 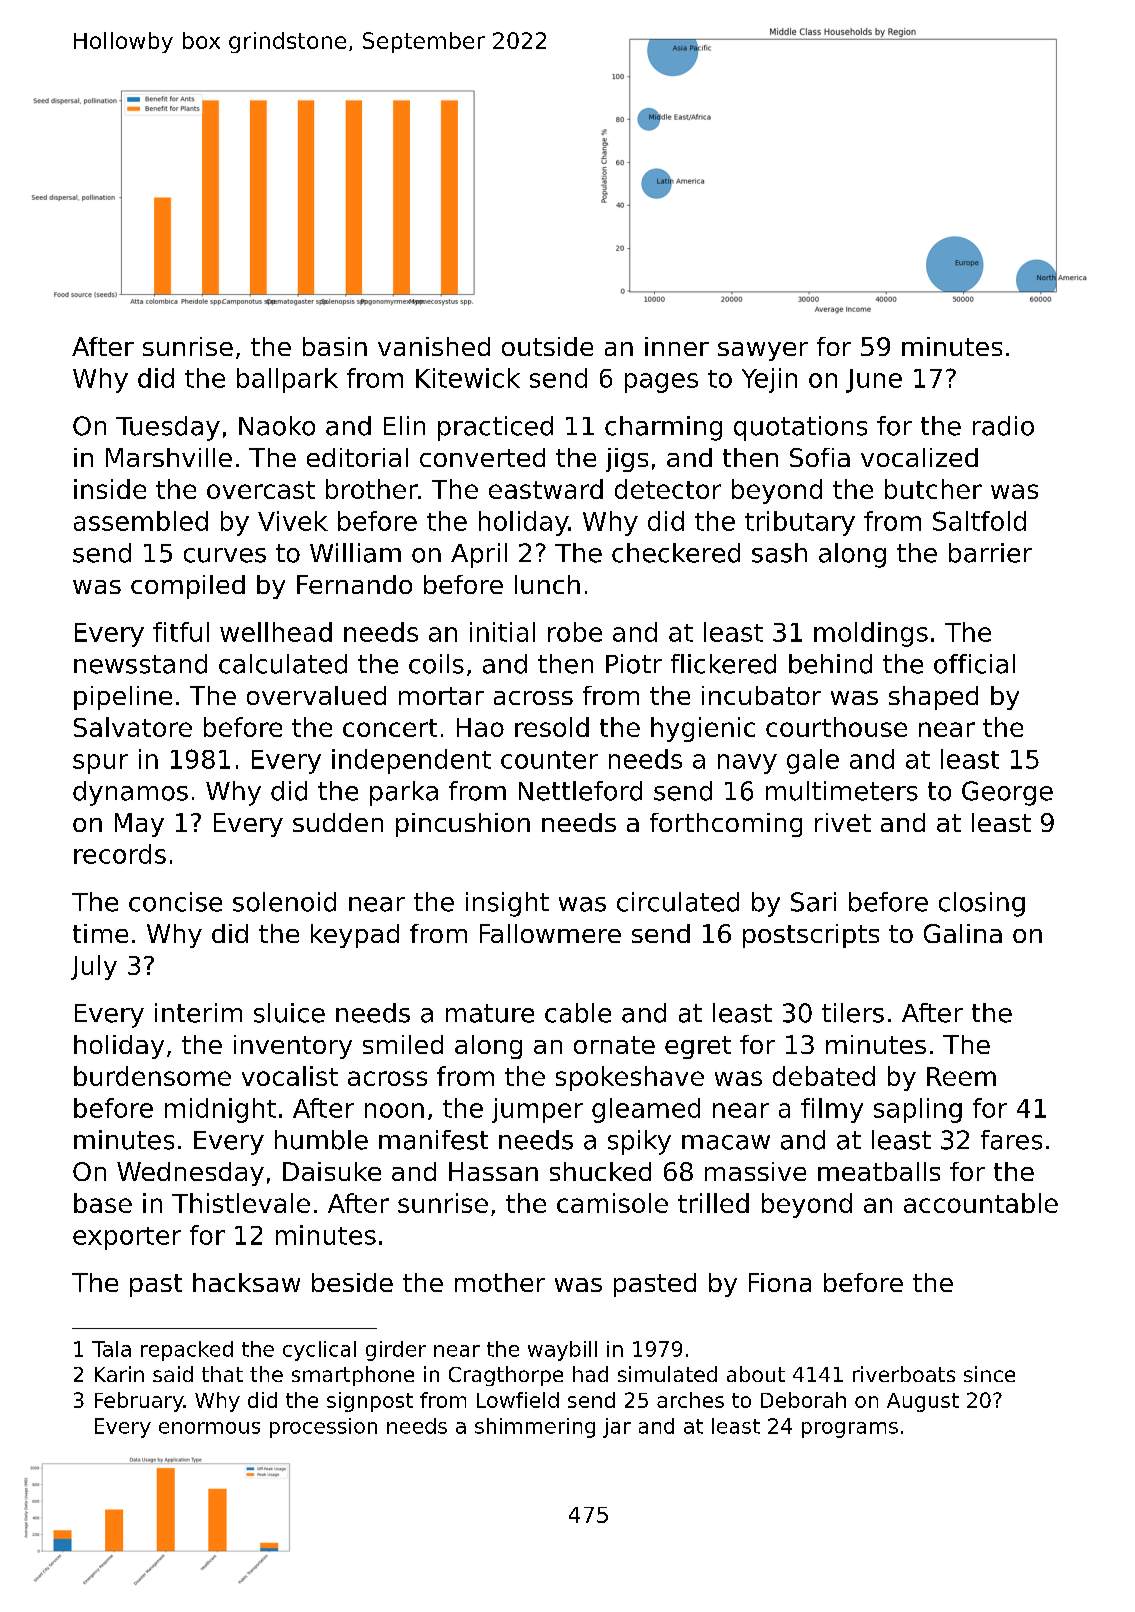 What do you see at coordinates (763, 351) in the document?
I see `sawyer` at bounding box center [763, 351].
